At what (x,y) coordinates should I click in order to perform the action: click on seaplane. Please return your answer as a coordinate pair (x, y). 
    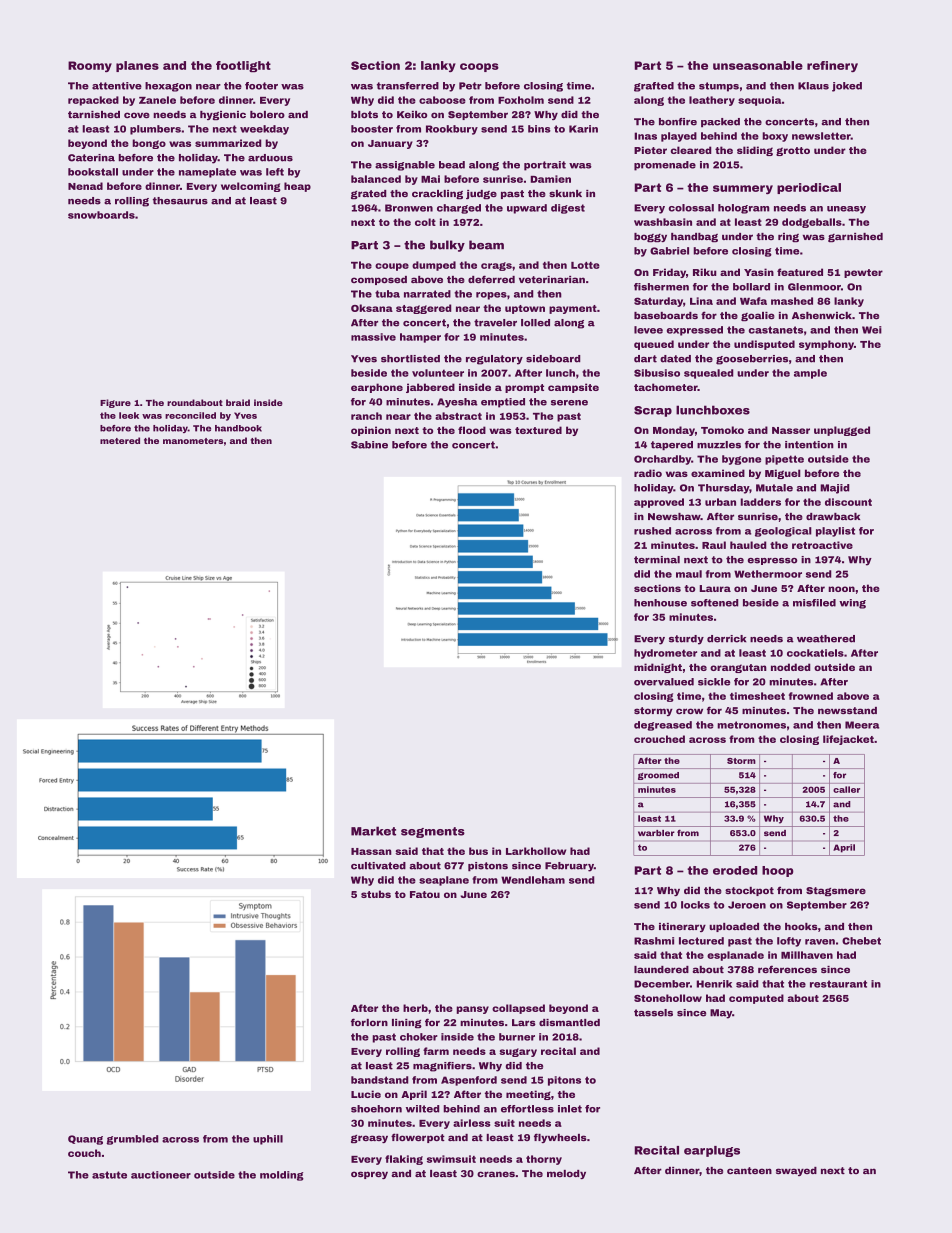
    Looking at the image, I should click on (444, 881).
